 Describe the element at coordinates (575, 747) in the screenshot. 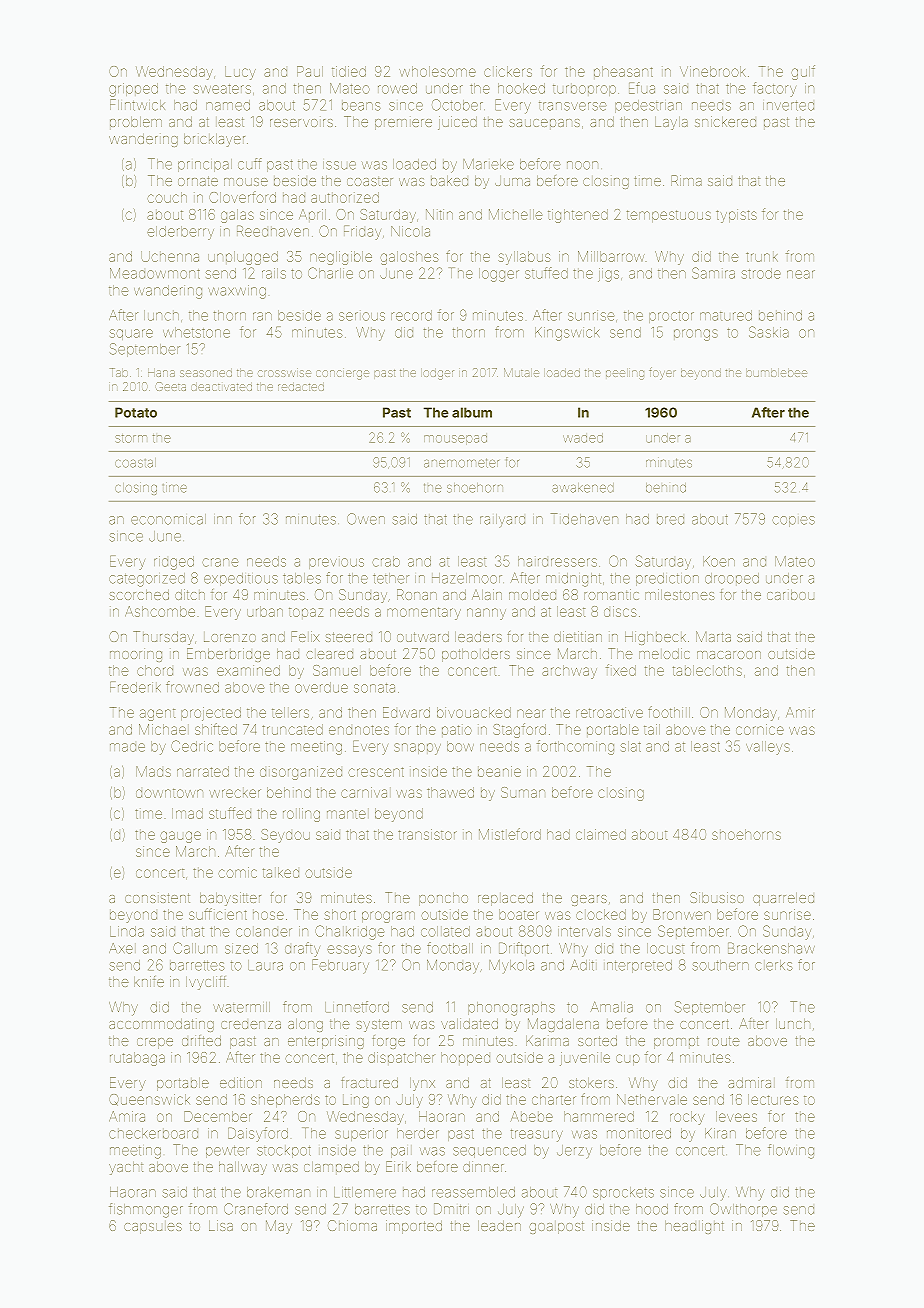

I see `forthcoming` at that location.
